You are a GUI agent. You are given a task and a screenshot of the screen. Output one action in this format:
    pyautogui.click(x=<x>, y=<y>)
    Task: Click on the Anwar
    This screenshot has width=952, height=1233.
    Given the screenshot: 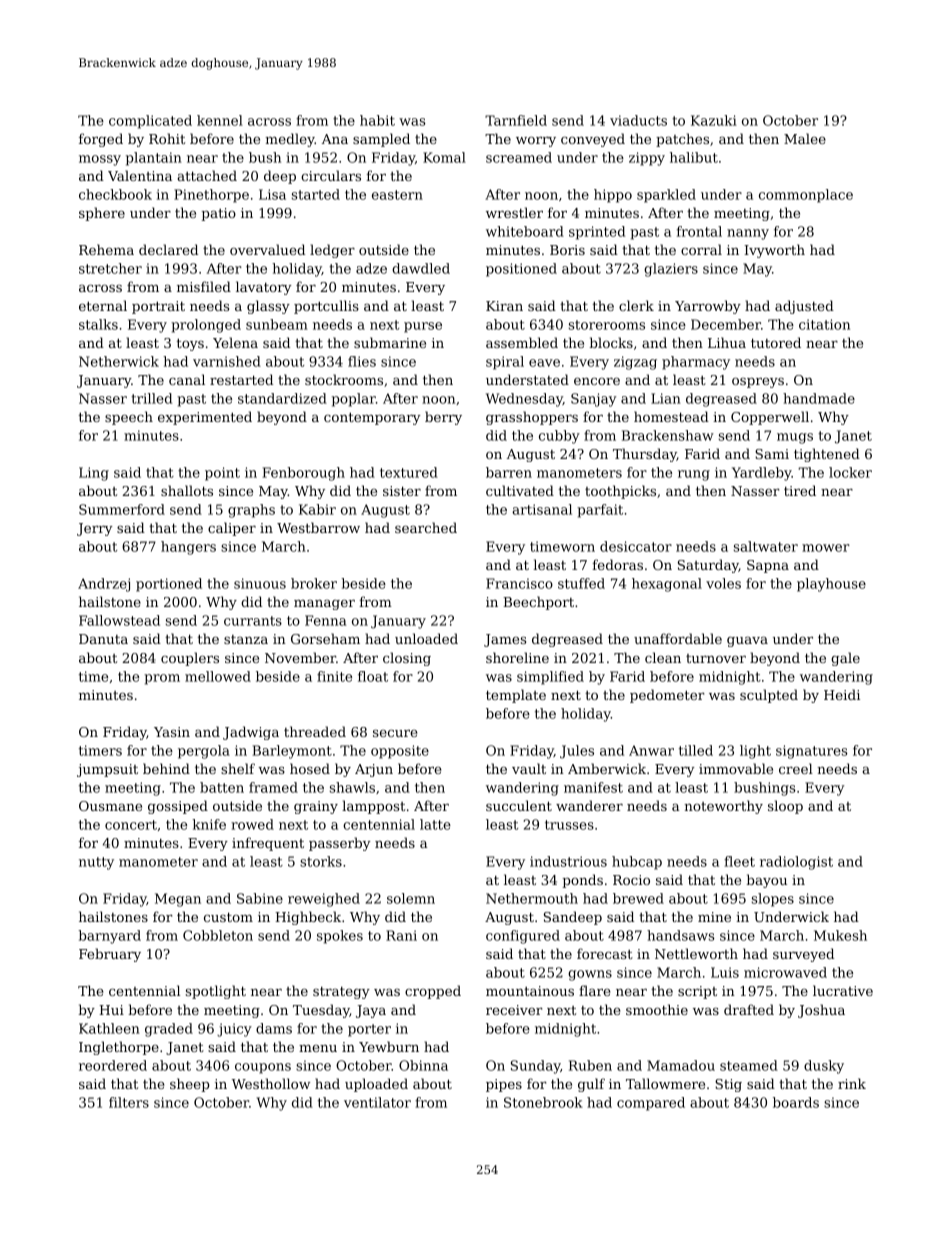 What is the action you would take?
    pyautogui.click(x=651, y=750)
